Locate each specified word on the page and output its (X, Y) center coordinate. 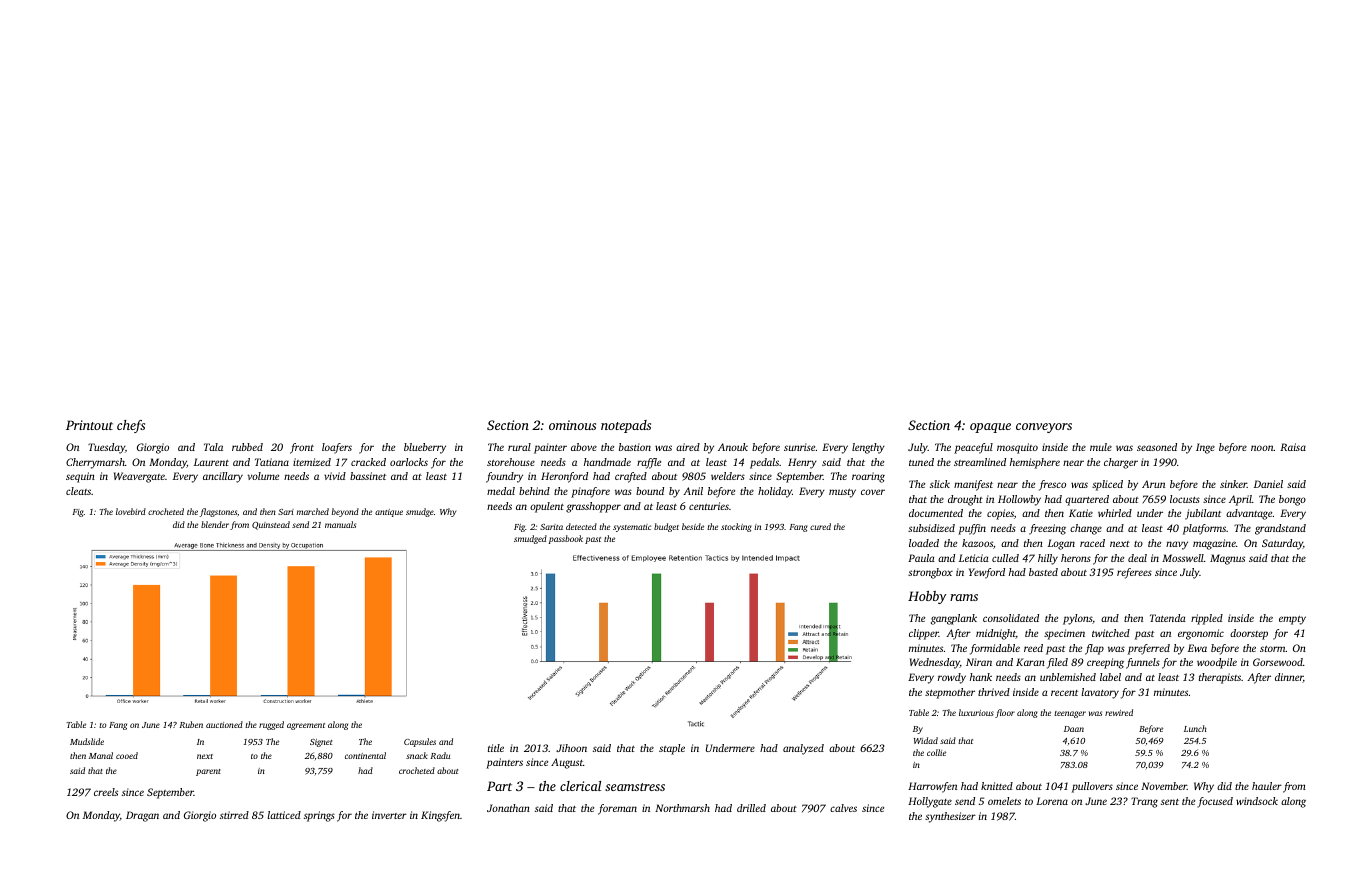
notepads (626, 426)
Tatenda (1168, 618)
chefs (131, 426)
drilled (751, 808)
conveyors (1044, 428)
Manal (101, 755)
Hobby (927, 597)
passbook (566, 539)
